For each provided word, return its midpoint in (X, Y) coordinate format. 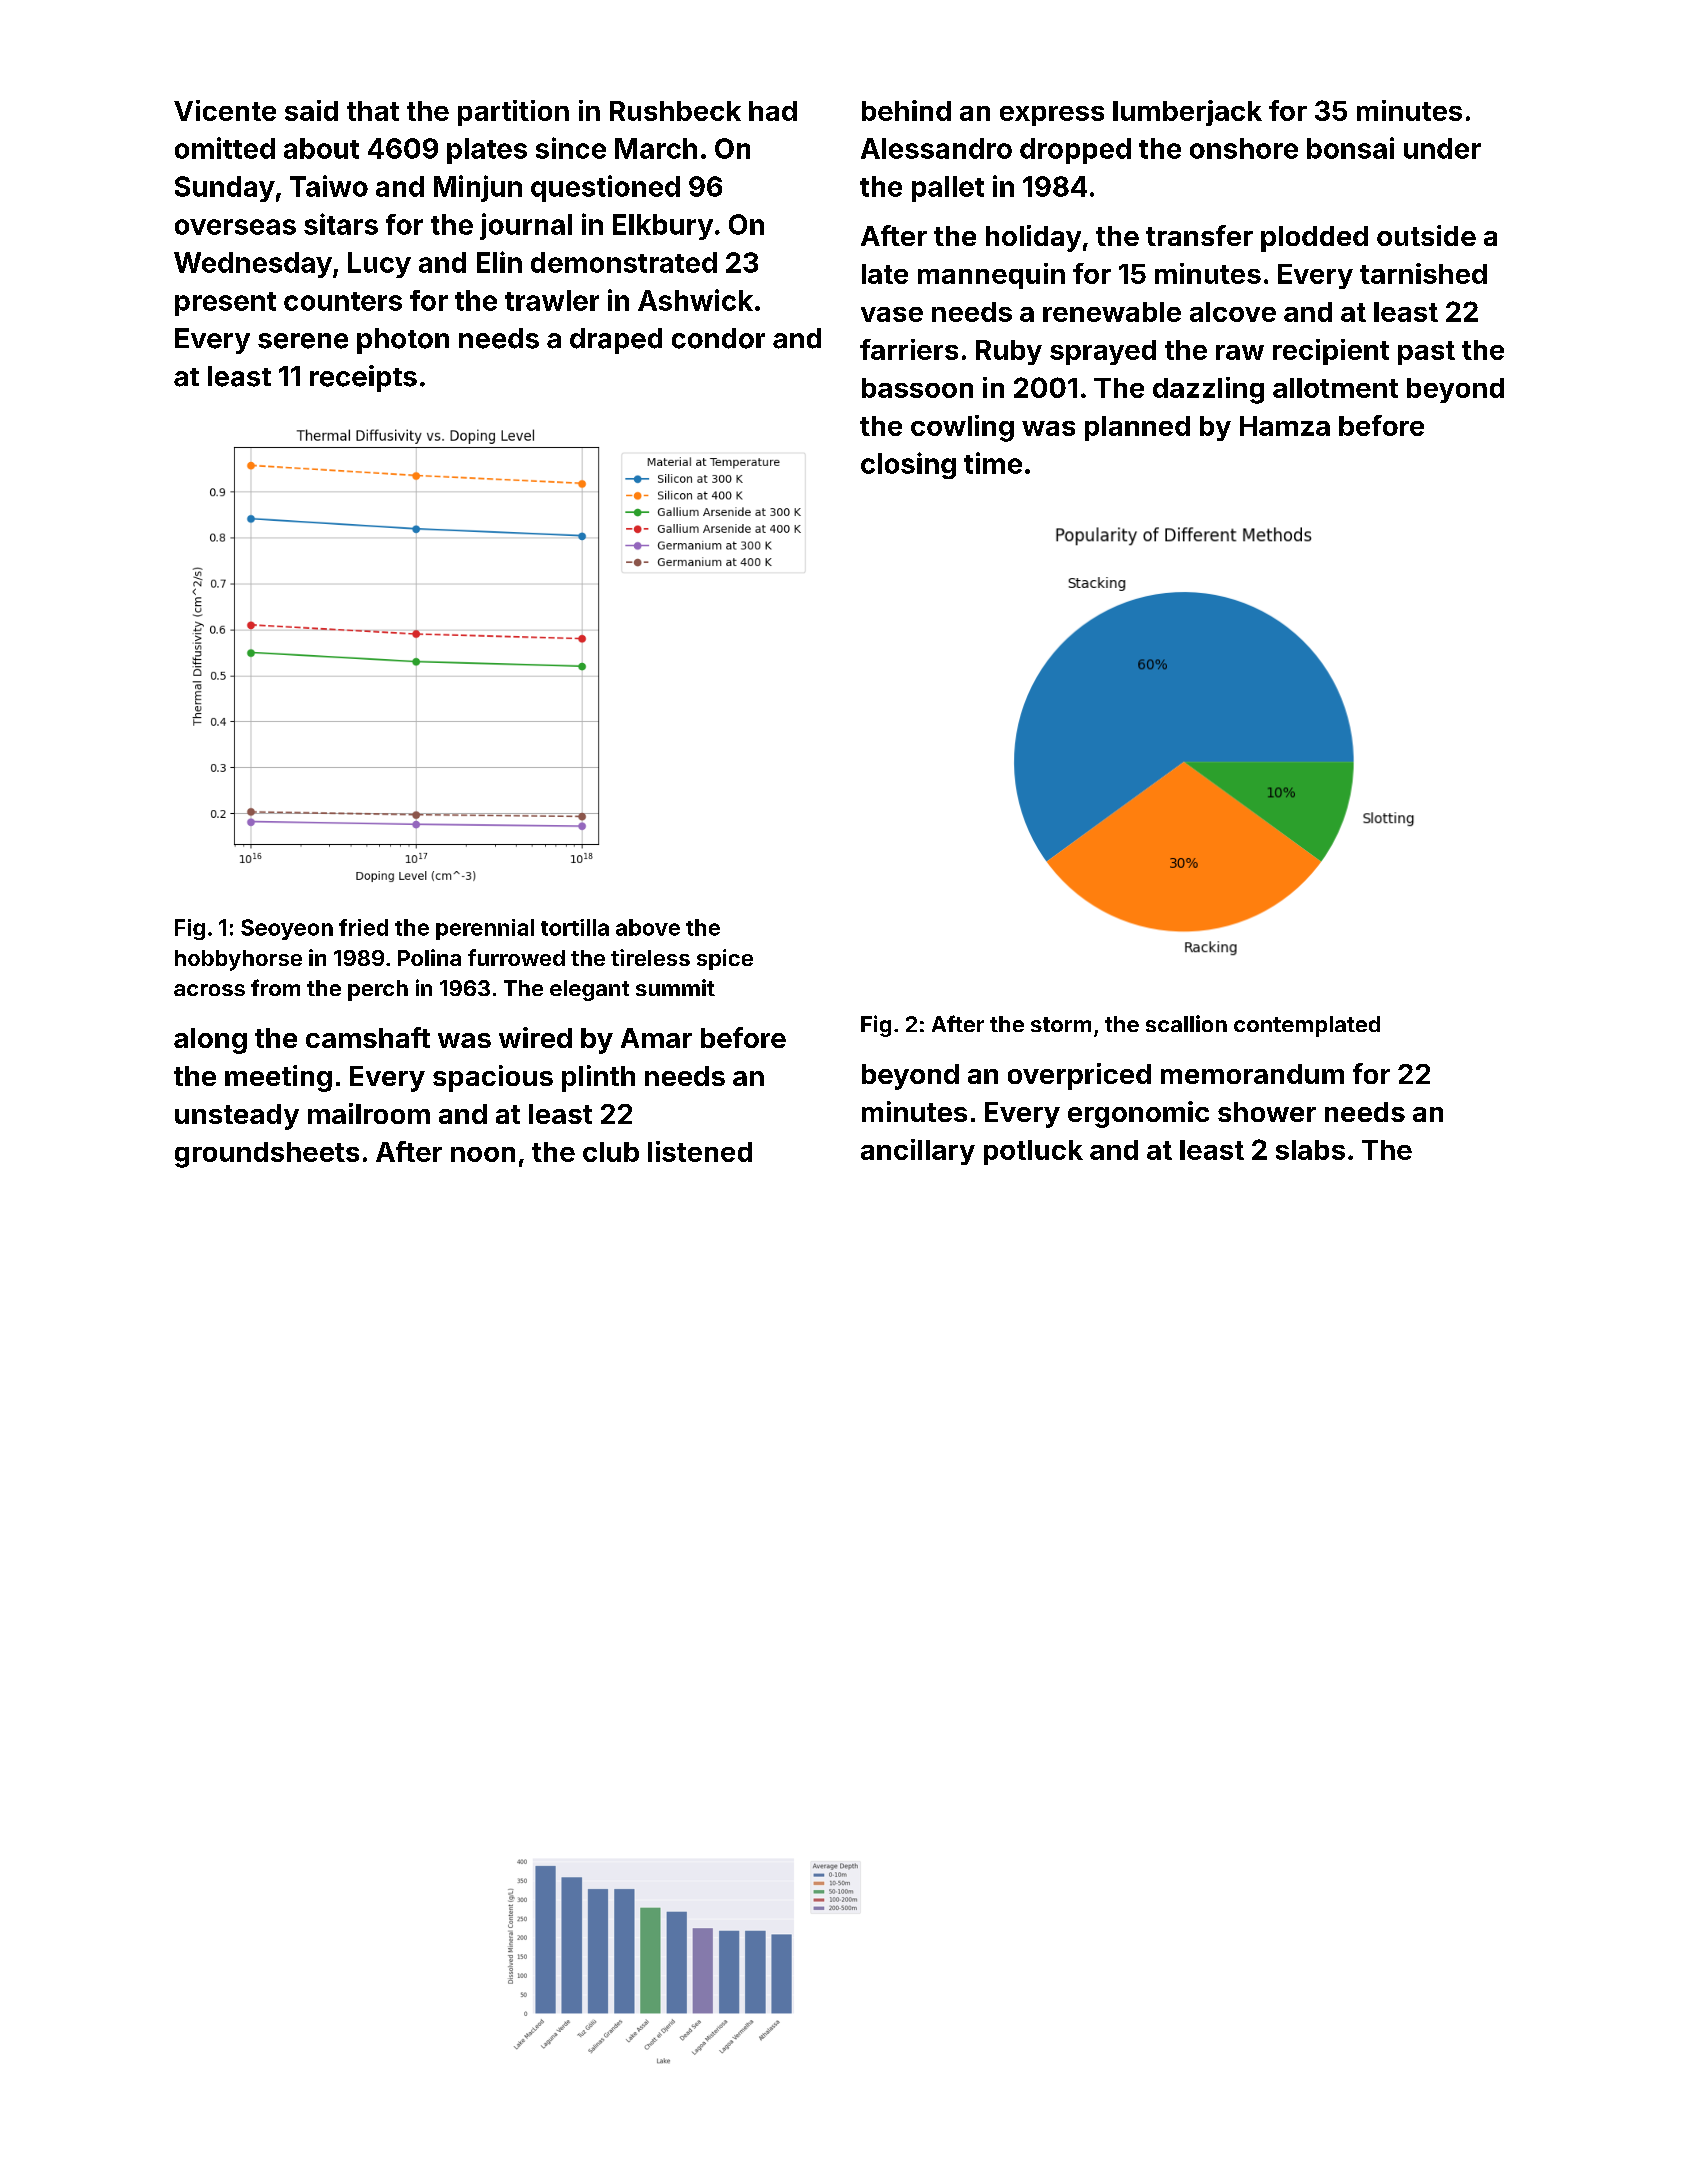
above (648, 927)
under (1442, 148)
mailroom (369, 1113)
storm (1061, 1024)
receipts (363, 378)
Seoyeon (287, 929)
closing (908, 465)
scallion (1186, 1023)
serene (303, 341)
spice (725, 959)
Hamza (1285, 426)
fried (363, 927)
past (1426, 353)
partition (513, 113)
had (773, 111)
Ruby (1009, 352)
